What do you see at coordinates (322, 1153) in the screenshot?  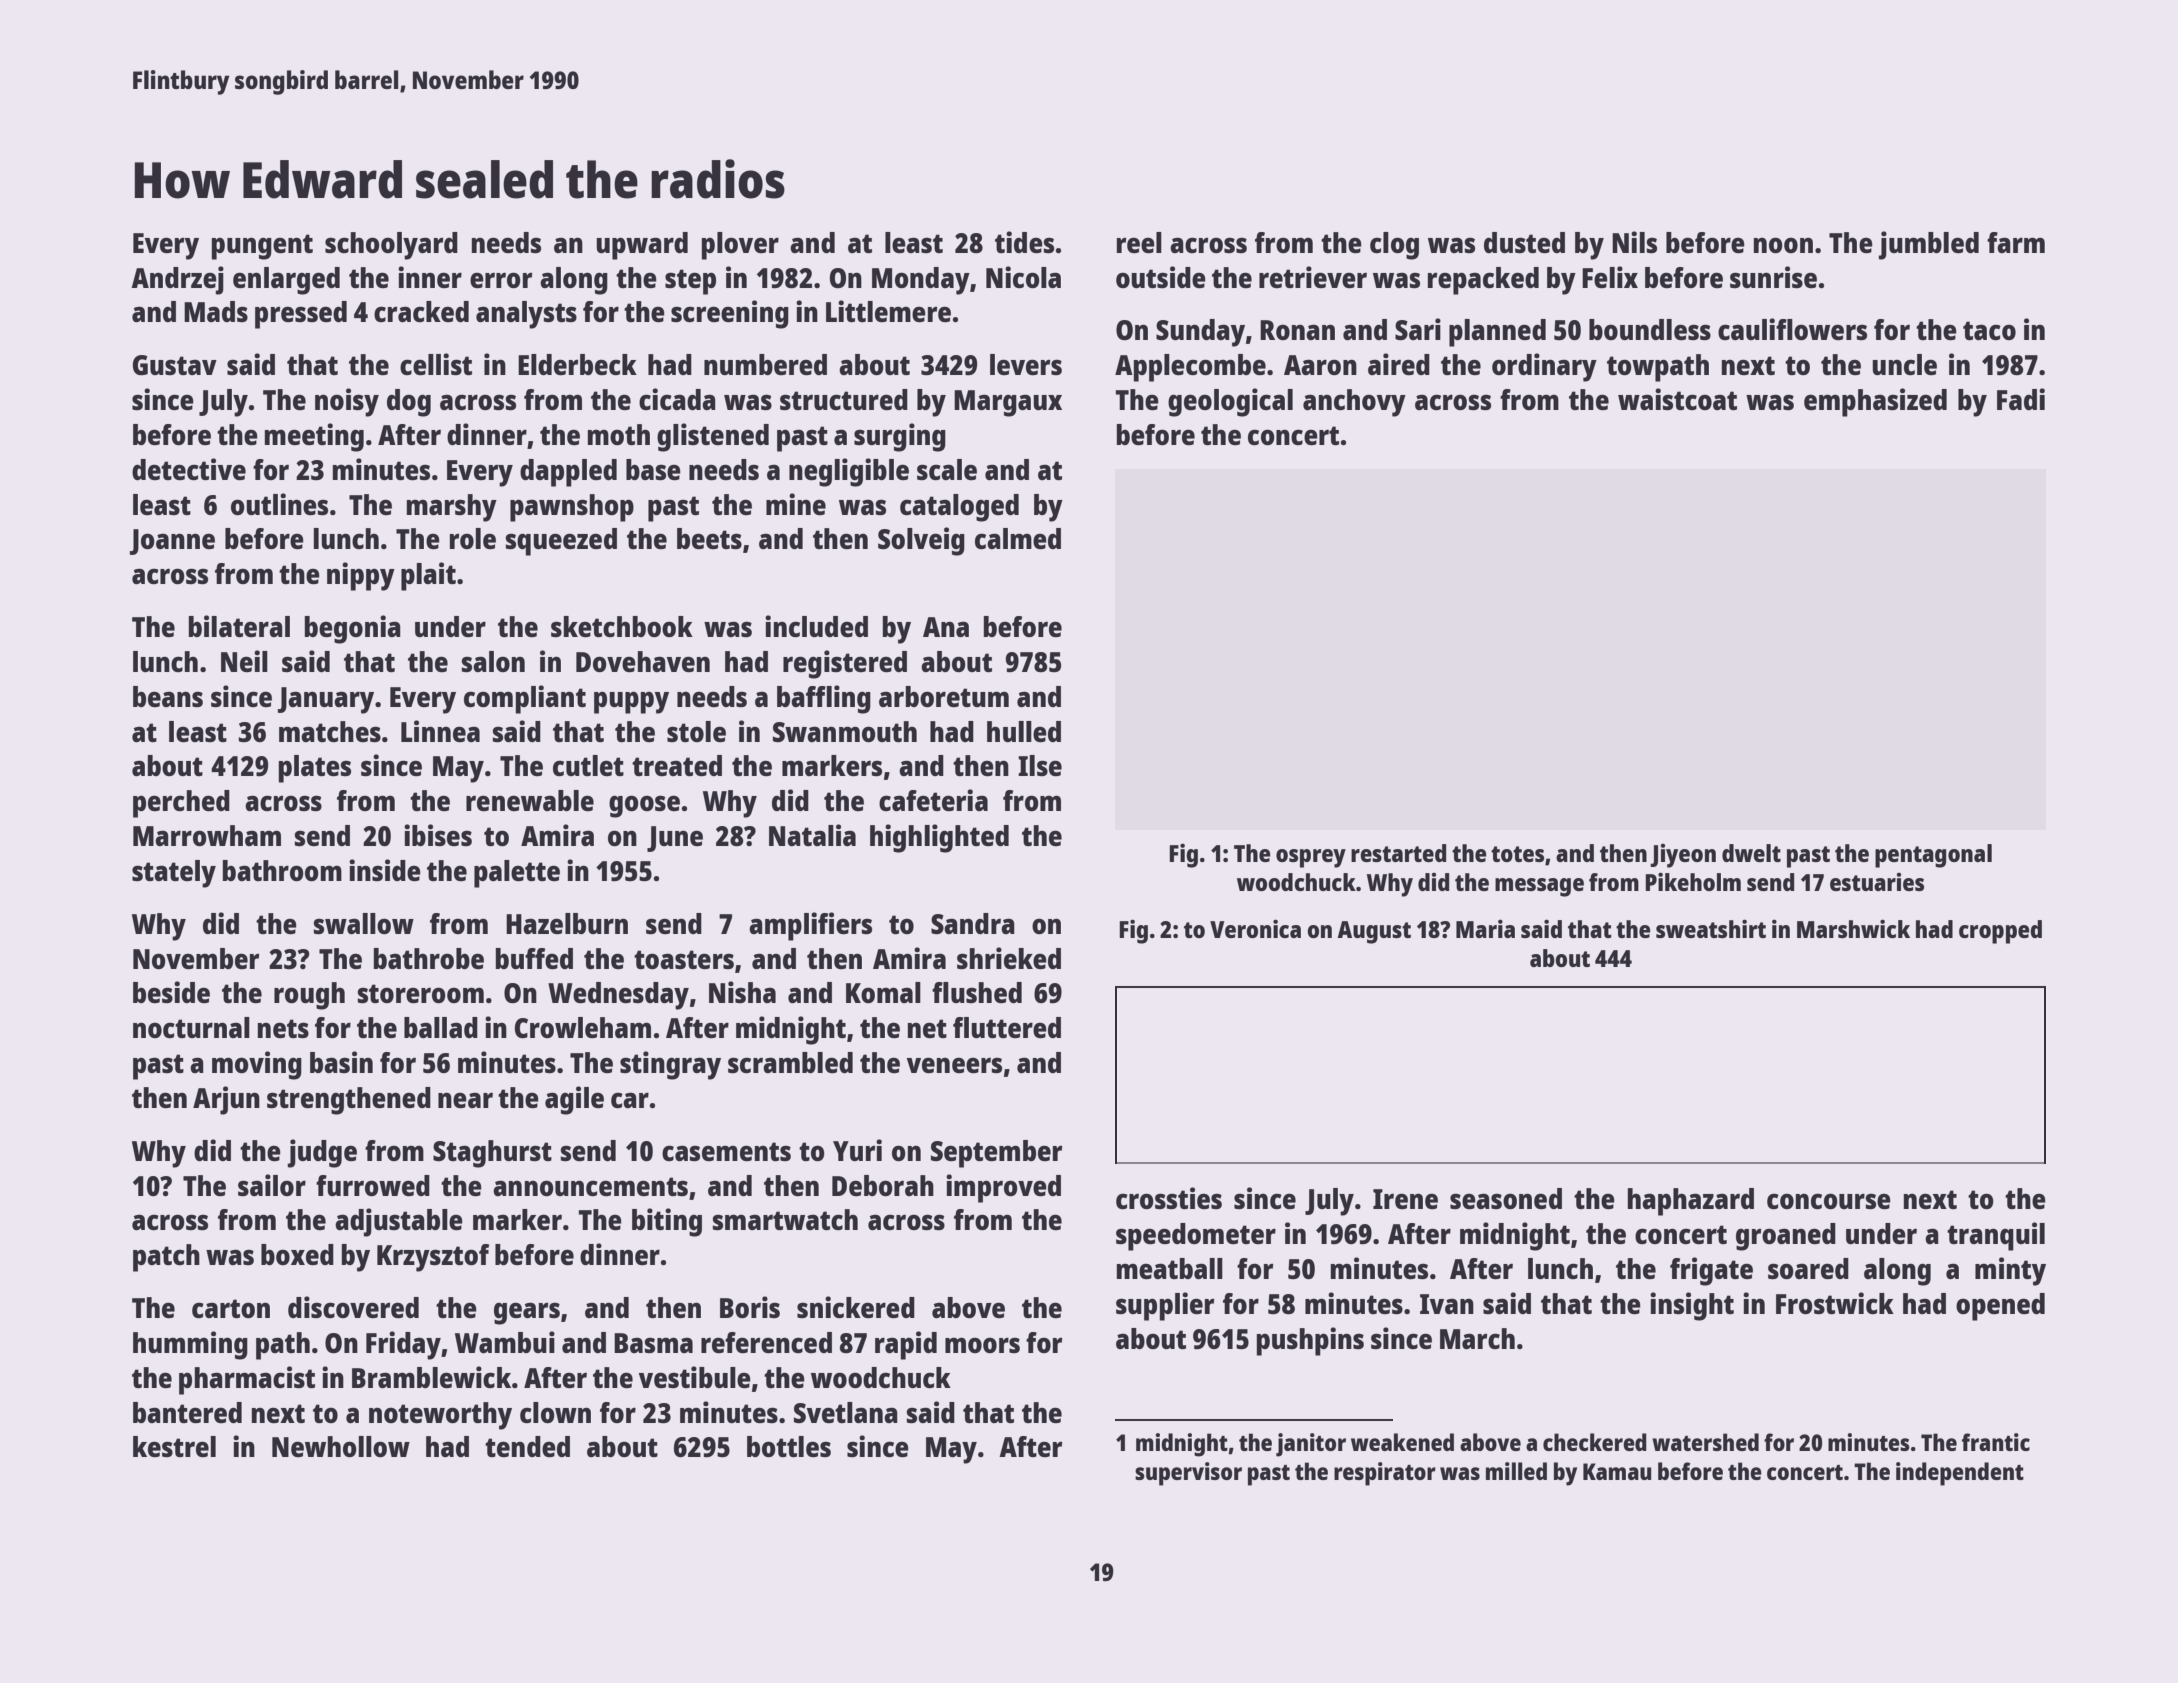 I see `judge` at bounding box center [322, 1153].
